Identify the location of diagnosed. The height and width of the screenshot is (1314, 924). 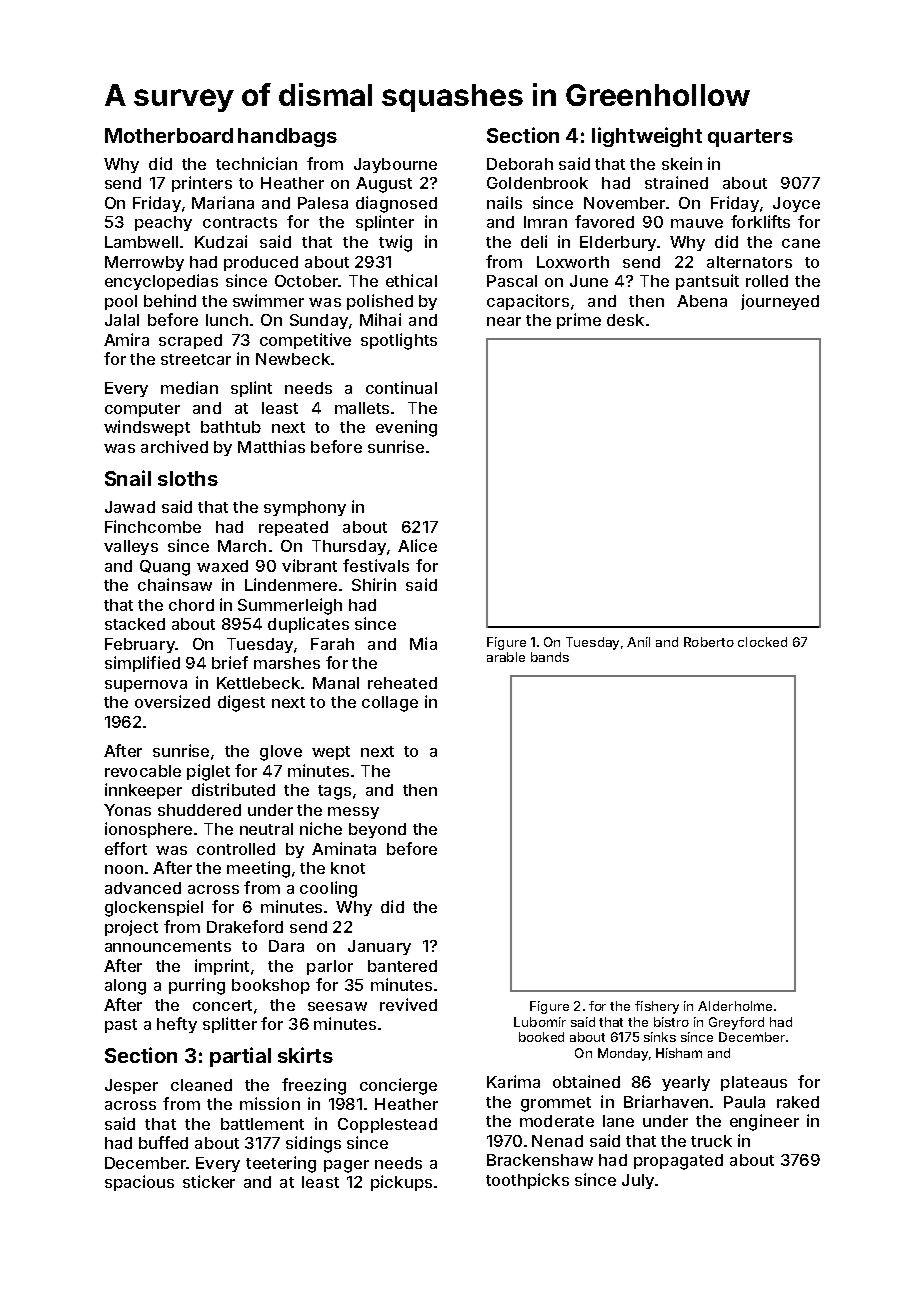
(396, 204).
